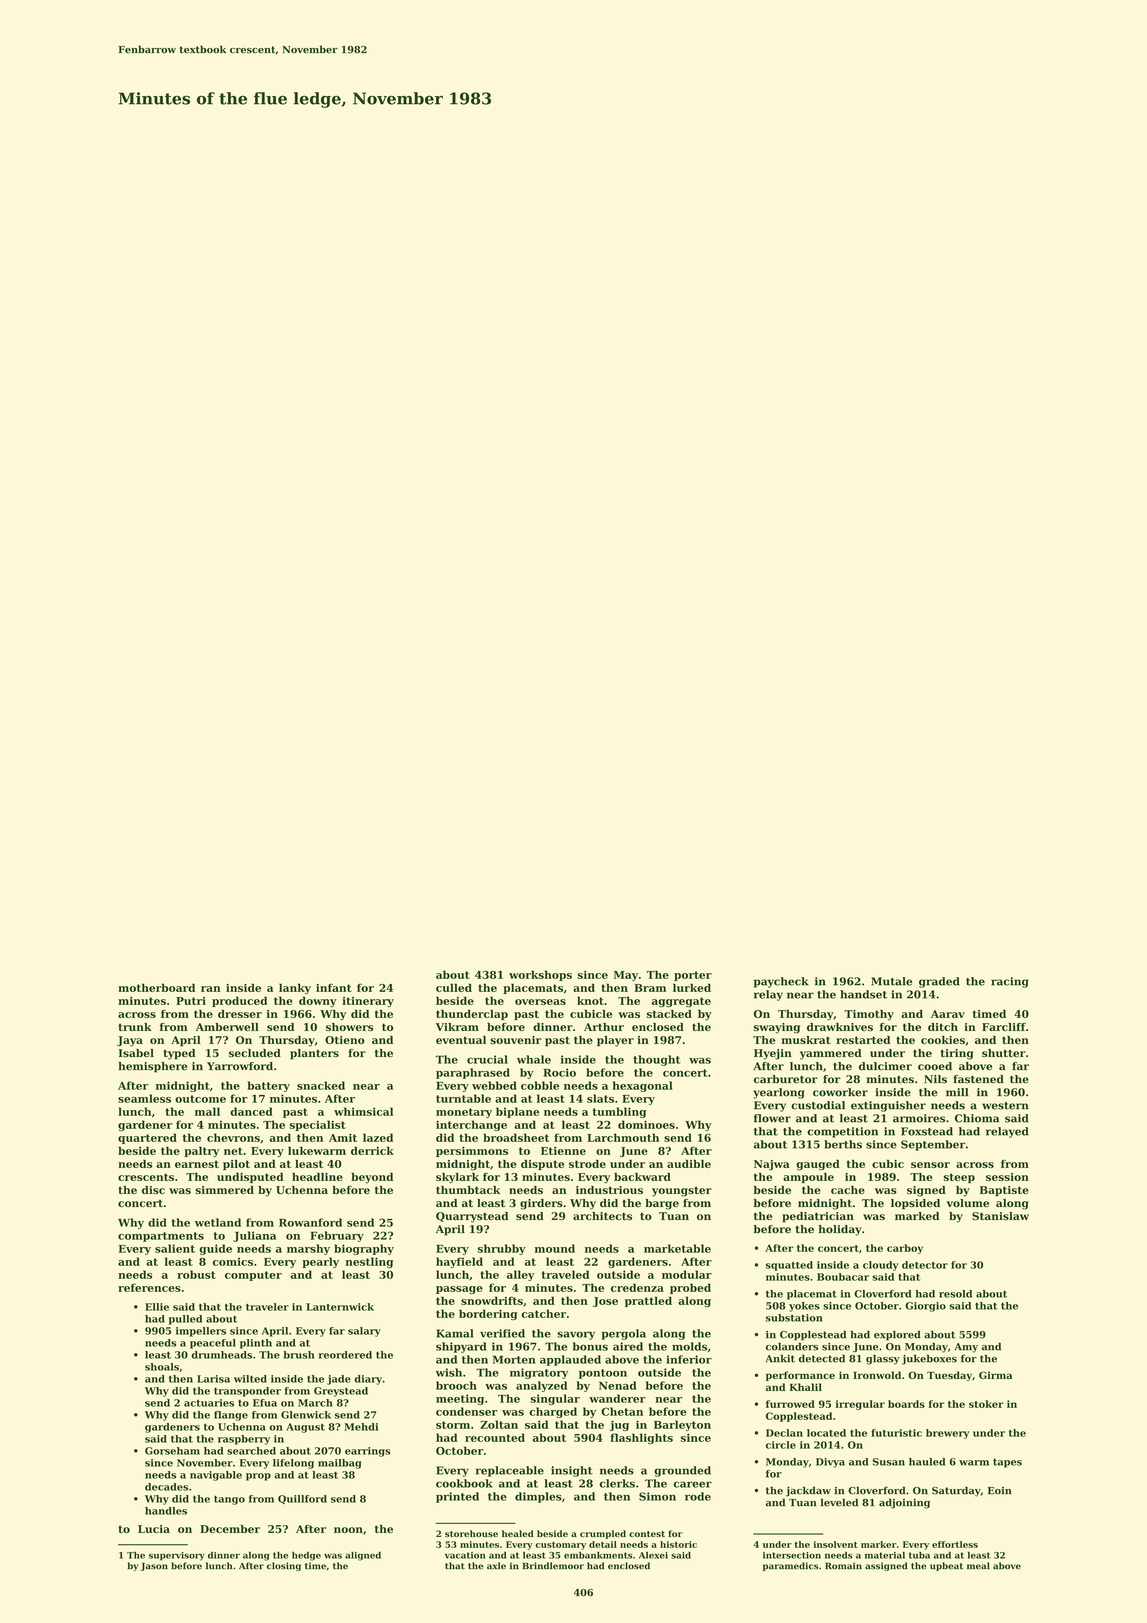  I want to click on furrowed, so click(790, 1404).
